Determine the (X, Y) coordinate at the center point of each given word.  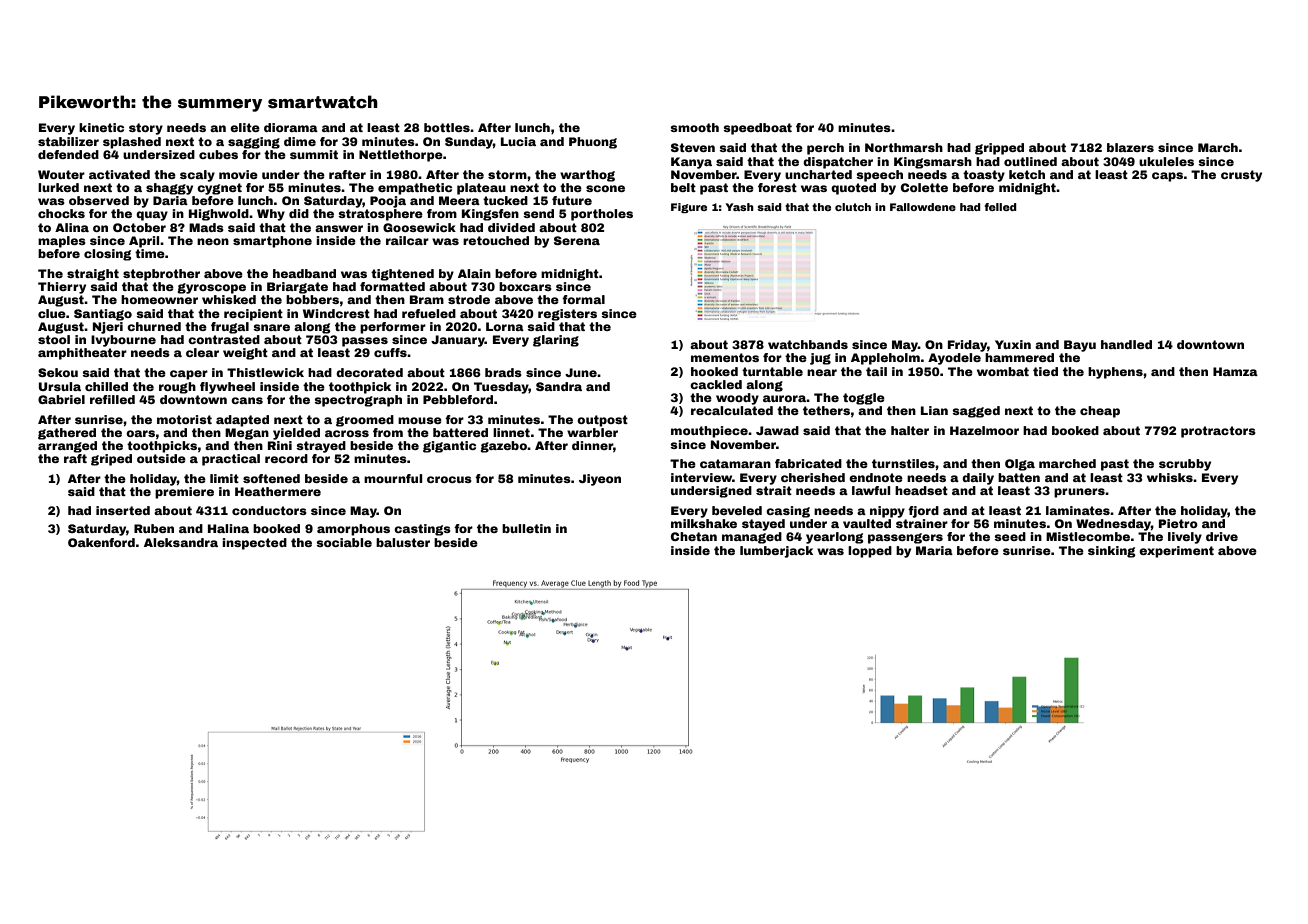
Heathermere (278, 491)
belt (683, 187)
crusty (1241, 176)
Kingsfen (490, 215)
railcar (407, 240)
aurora (784, 398)
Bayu (1080, 346)
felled (1001, 207)
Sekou (58, 372)
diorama (291, 127)
